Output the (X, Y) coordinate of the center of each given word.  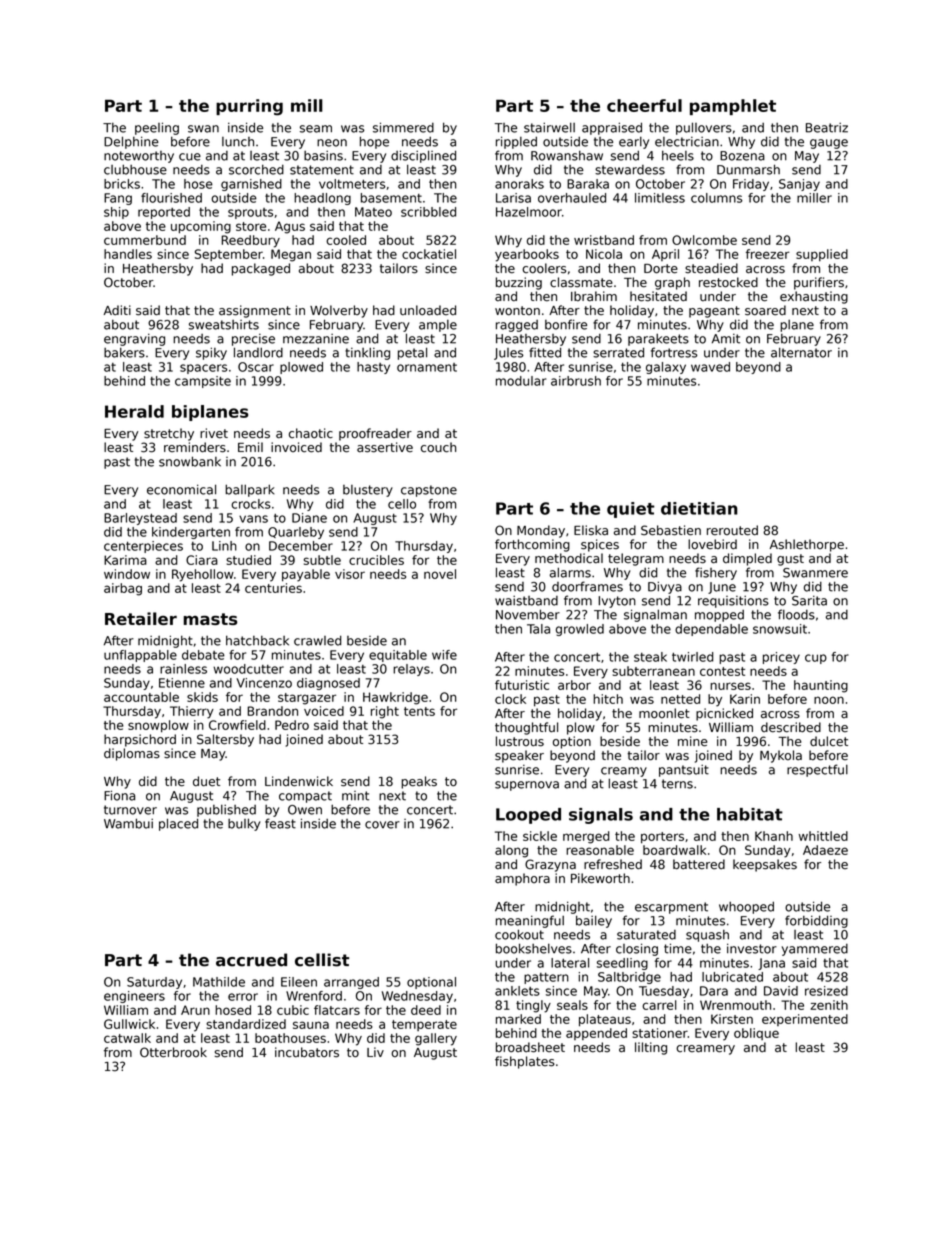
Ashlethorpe (807, 545)
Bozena (742, 156)
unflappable (140, 656)
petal (412, 353)
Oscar (256, 367)
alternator (801, 352)
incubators (307, 1052)
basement (391, 198)
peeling (157, 128)
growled (580, 630)
